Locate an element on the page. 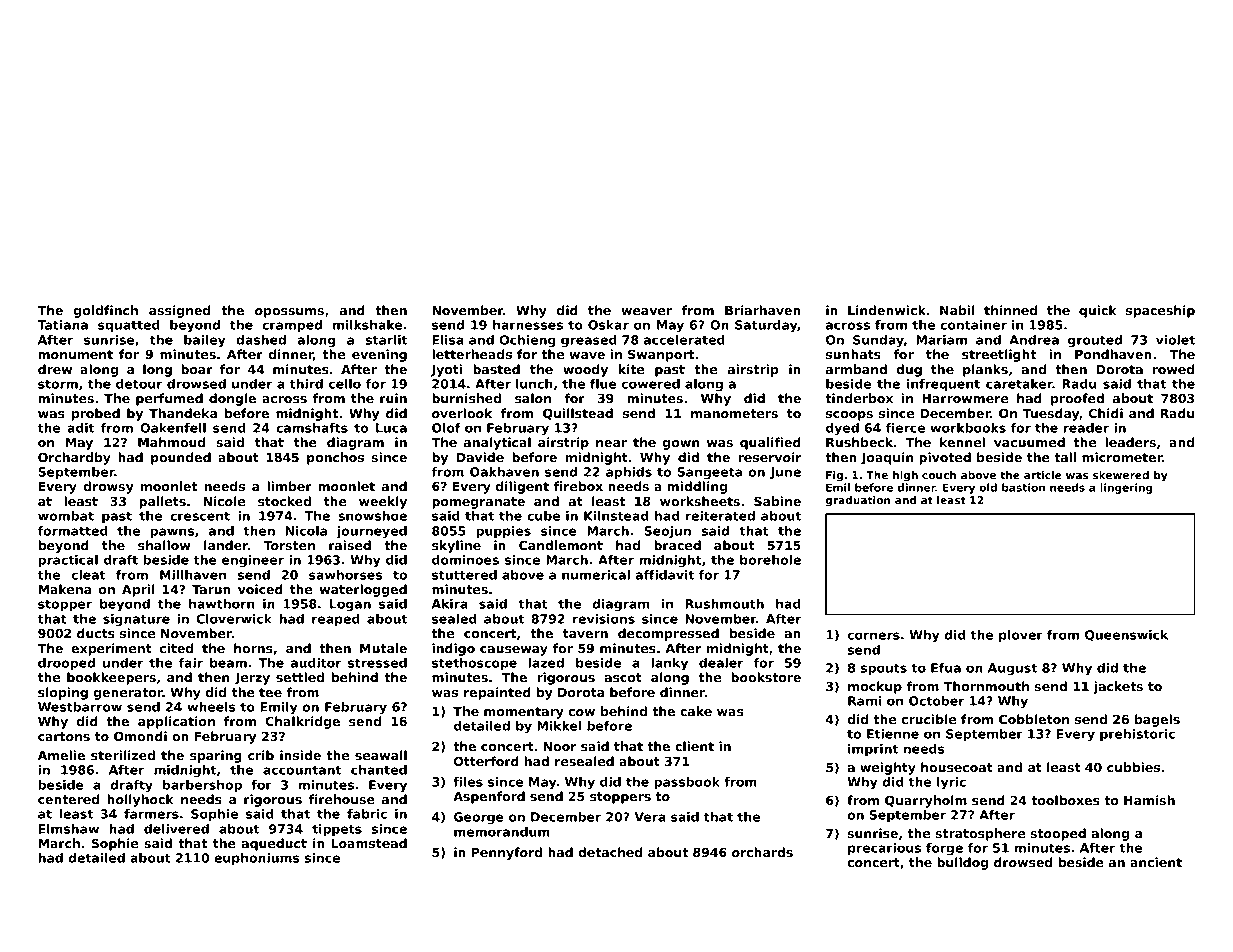 Image resolution: width=1233 pixels, height=952 pixels. pounded is located at coordinates (181, 458).
